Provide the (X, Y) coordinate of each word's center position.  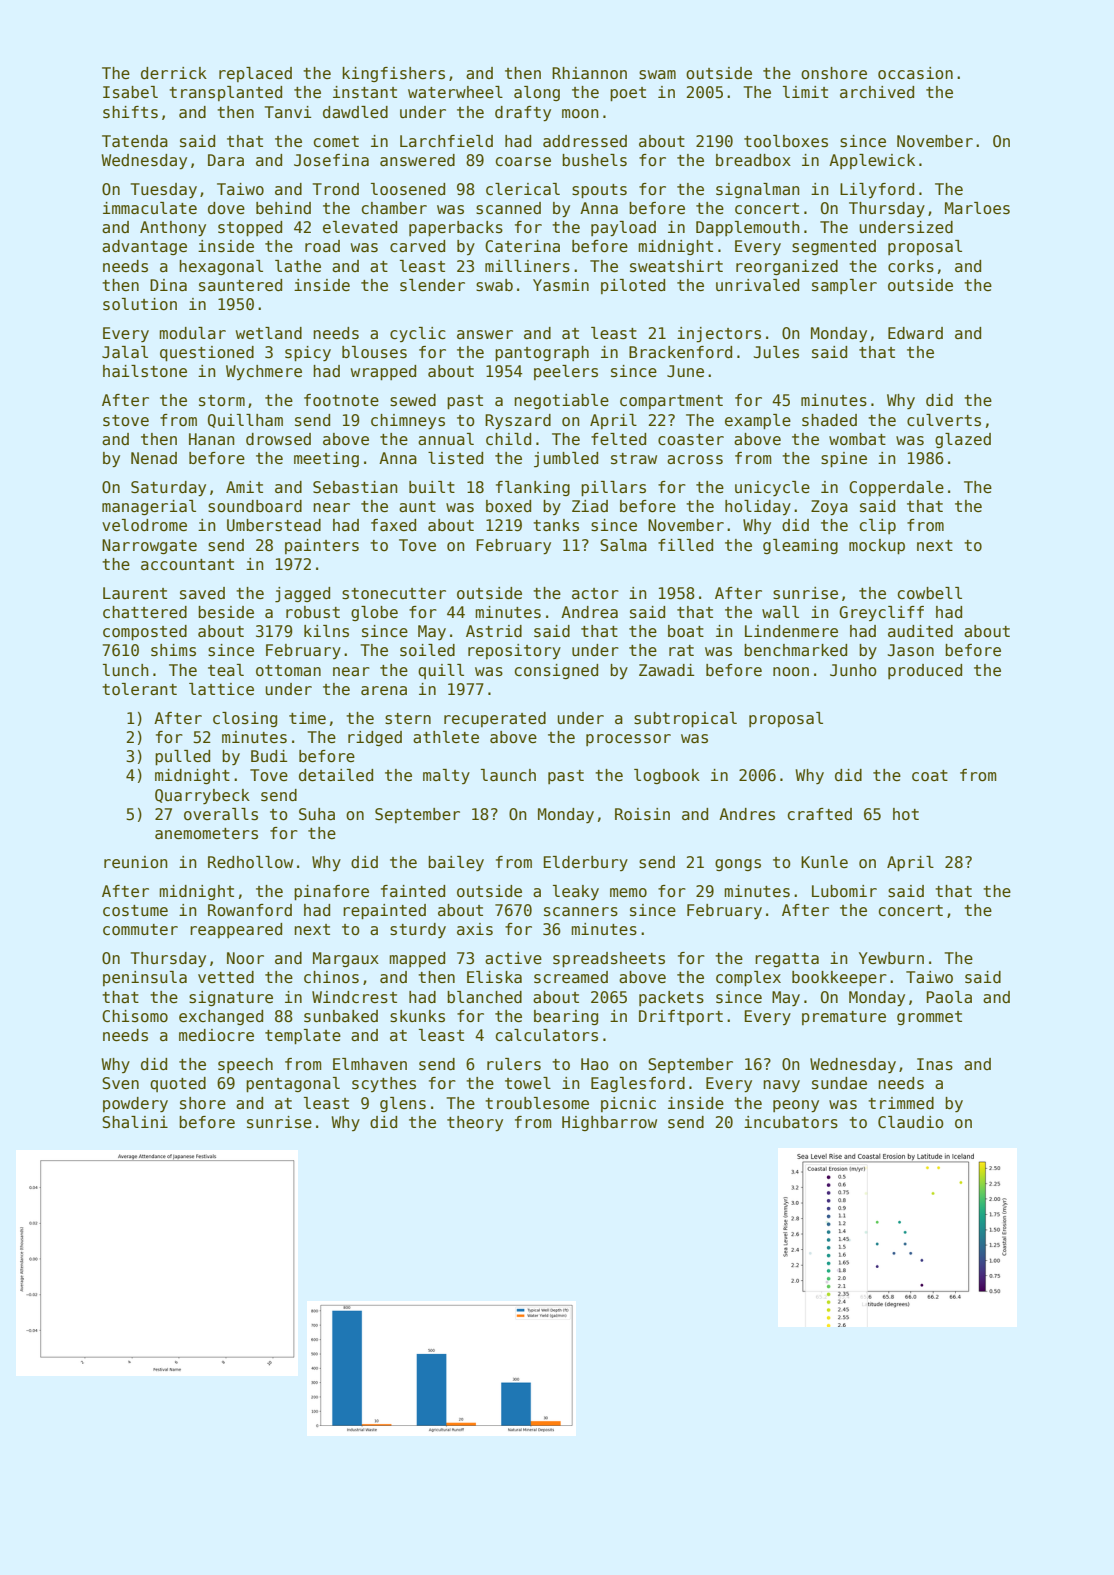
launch (508, 775)
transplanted (225, 93)
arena (384, 690)
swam (657, 75)
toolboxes (786, 141)
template (303, 1036)
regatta (787, 960)
